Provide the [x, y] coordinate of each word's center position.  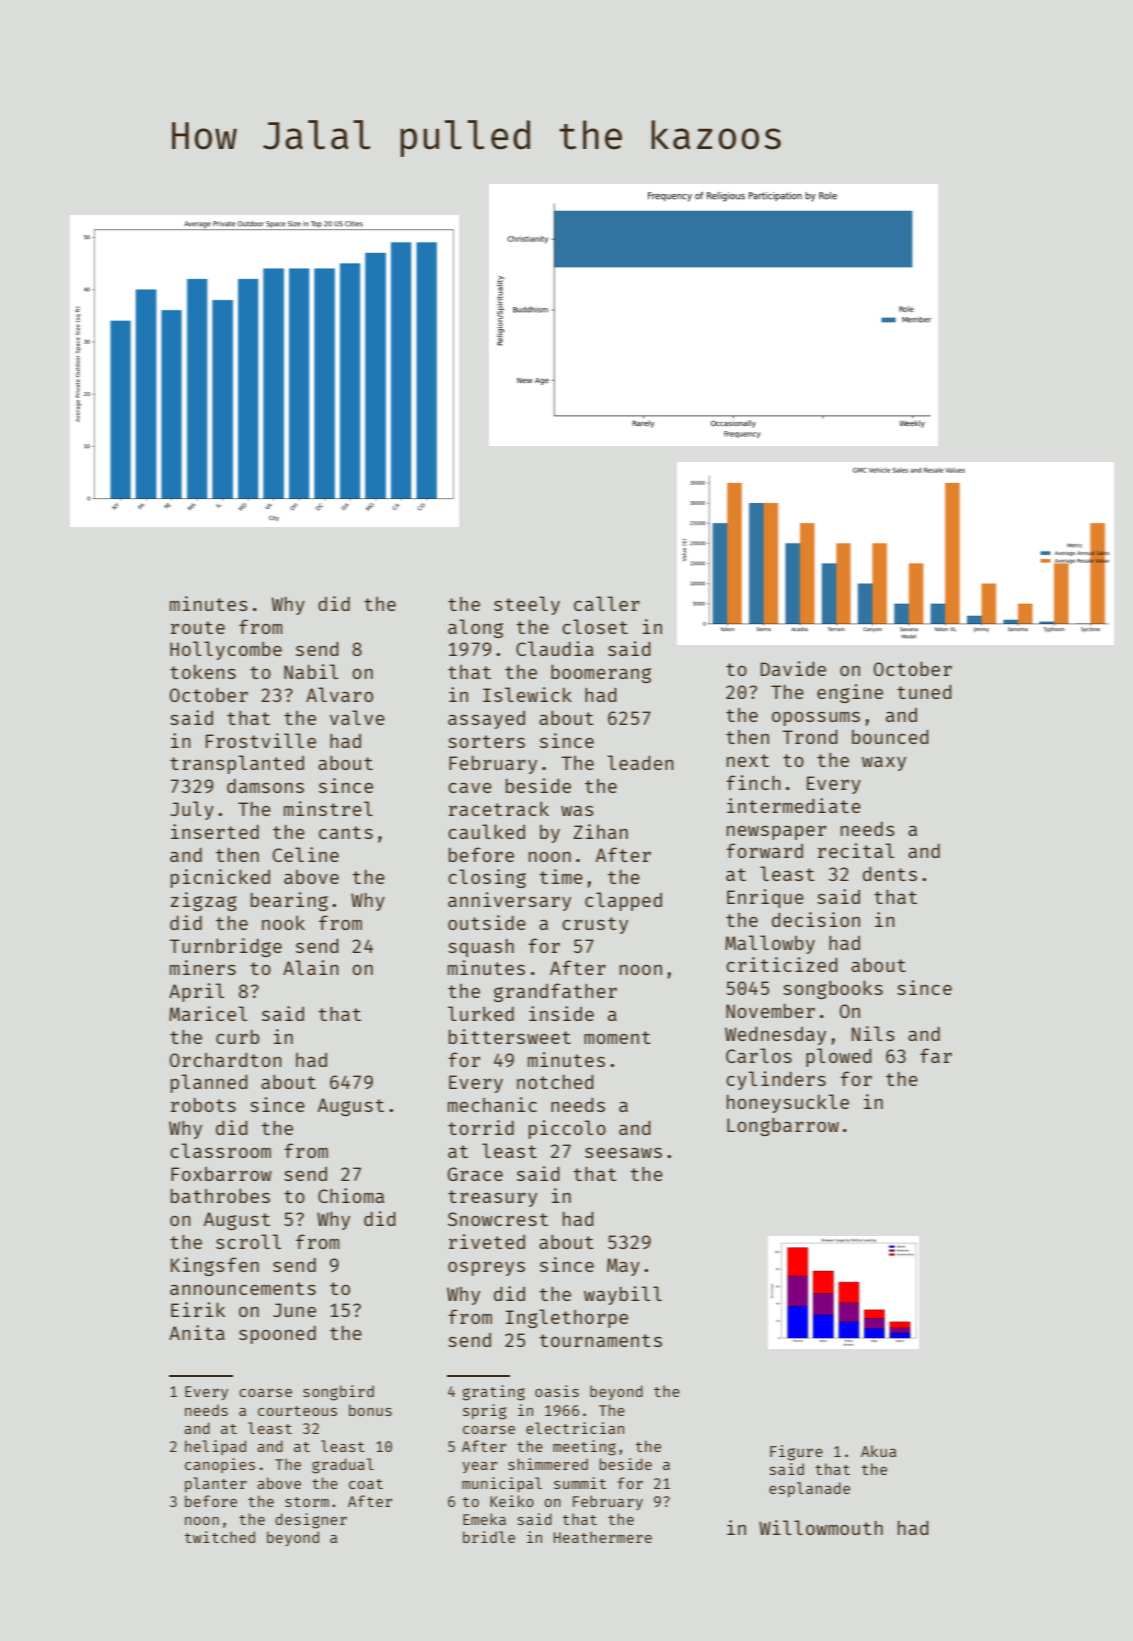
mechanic [492, 1104]
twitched [220, 1537]
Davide [793, 668]
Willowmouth [821, 1527]
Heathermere [603, 1537]
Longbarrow [783, 1127]
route [198, 627]
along [475, 628]
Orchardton [226, 1060]
